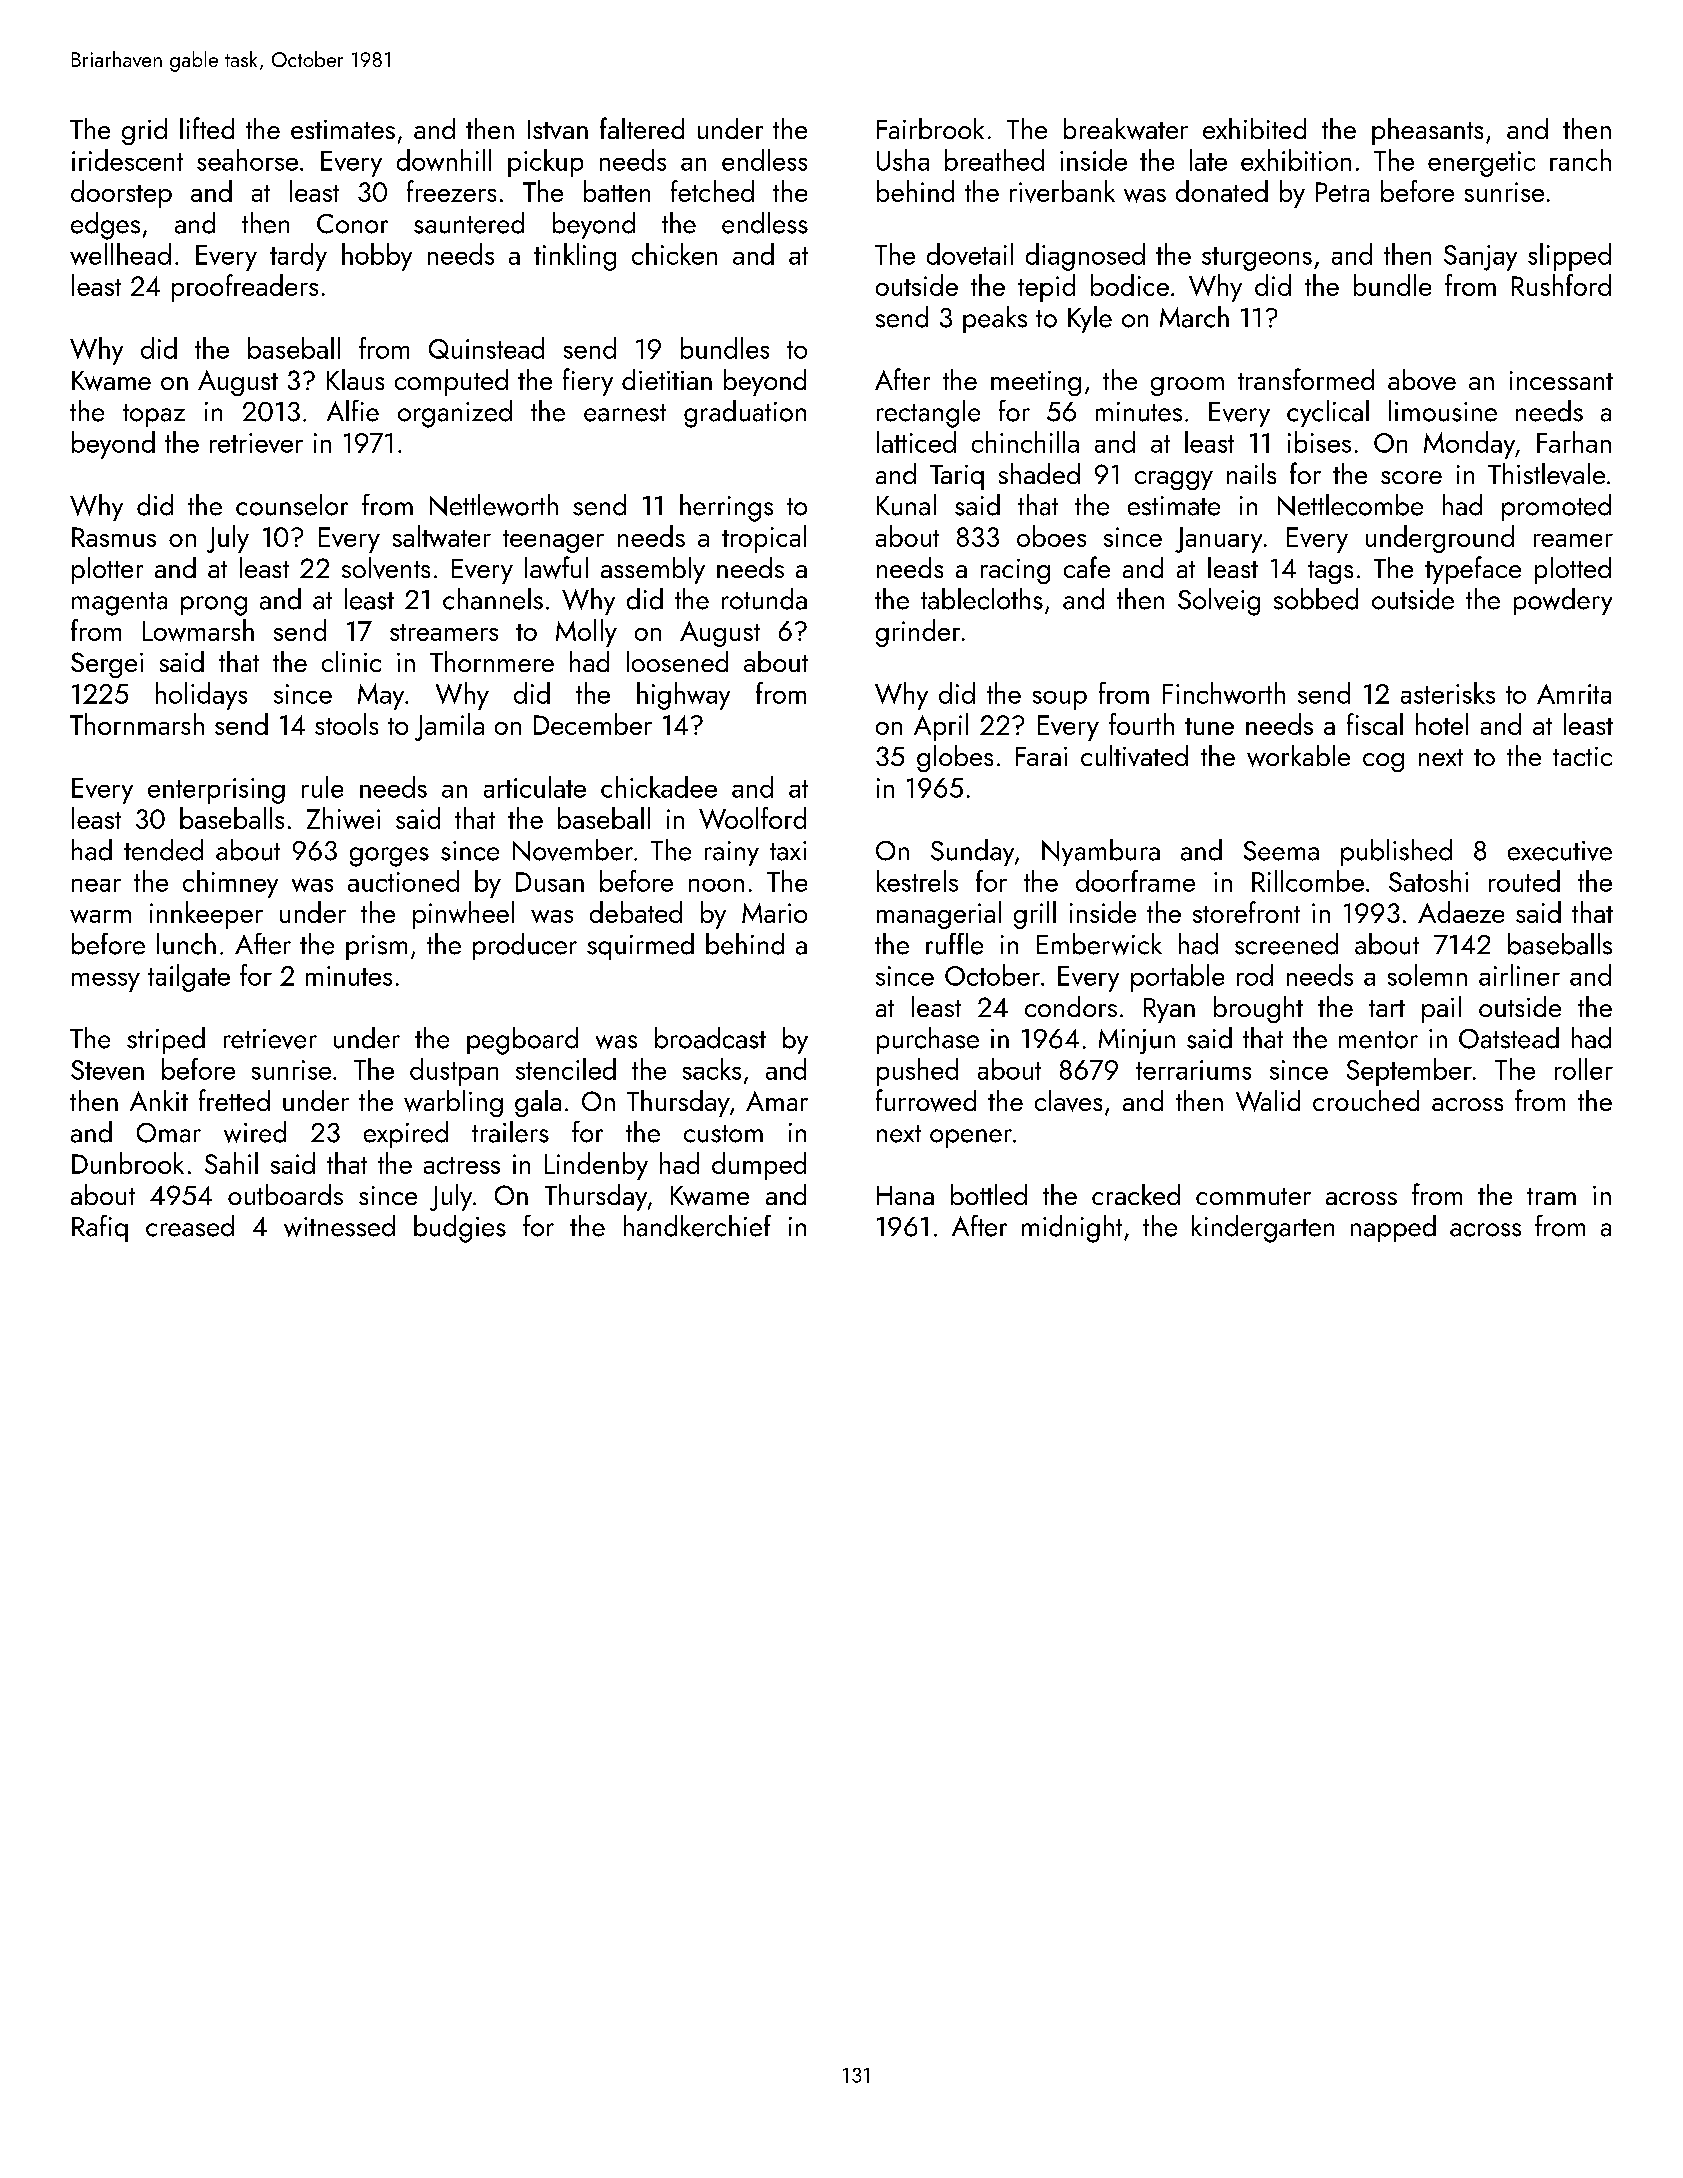 The width and height of the screenshot is (1683, 2178). What do you see at coordinates (939, 915) in the screenshot?
I see `managerial` at bounding box center [939, 915].
